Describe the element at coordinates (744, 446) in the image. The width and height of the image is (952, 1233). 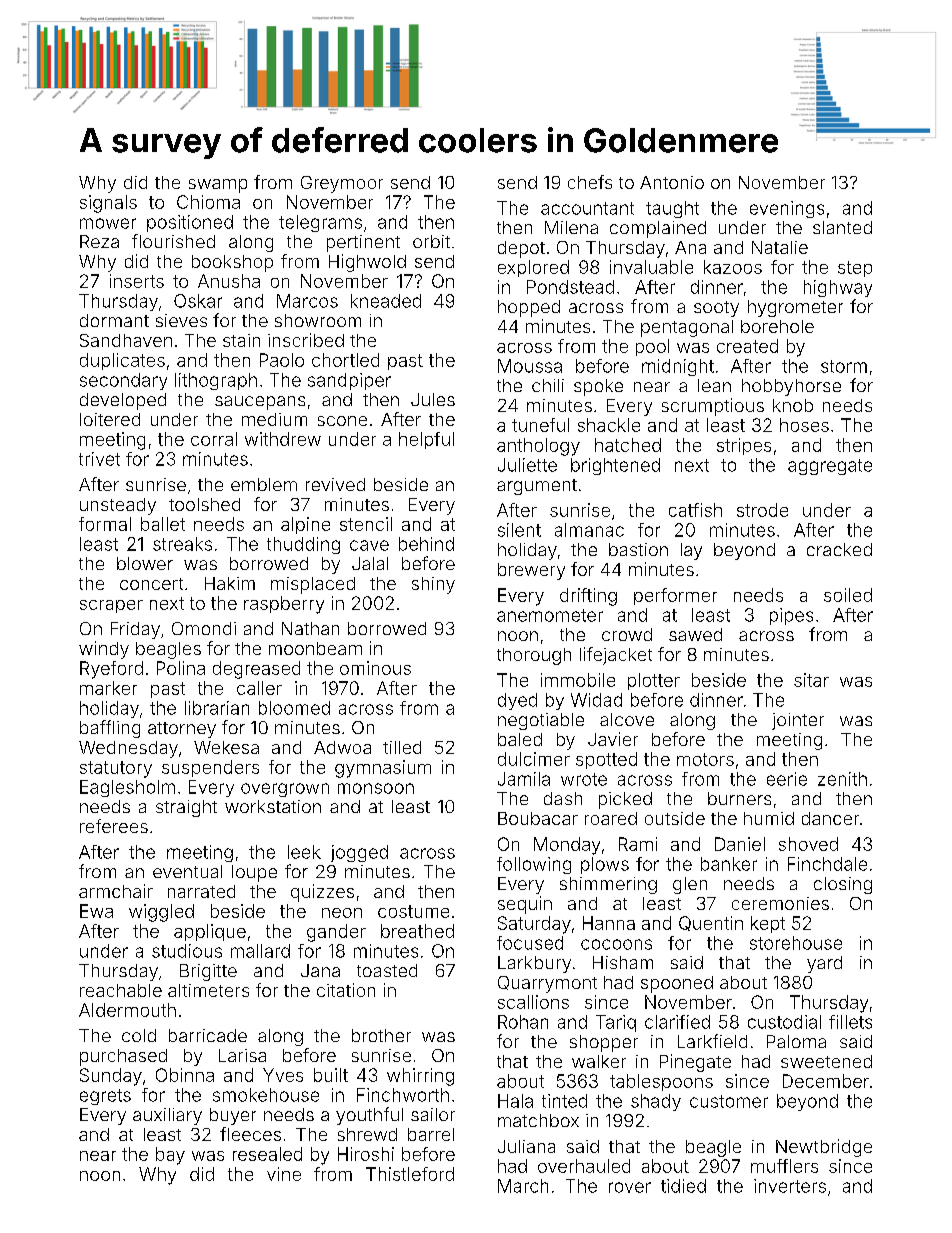
I see `stripes` at that location.
